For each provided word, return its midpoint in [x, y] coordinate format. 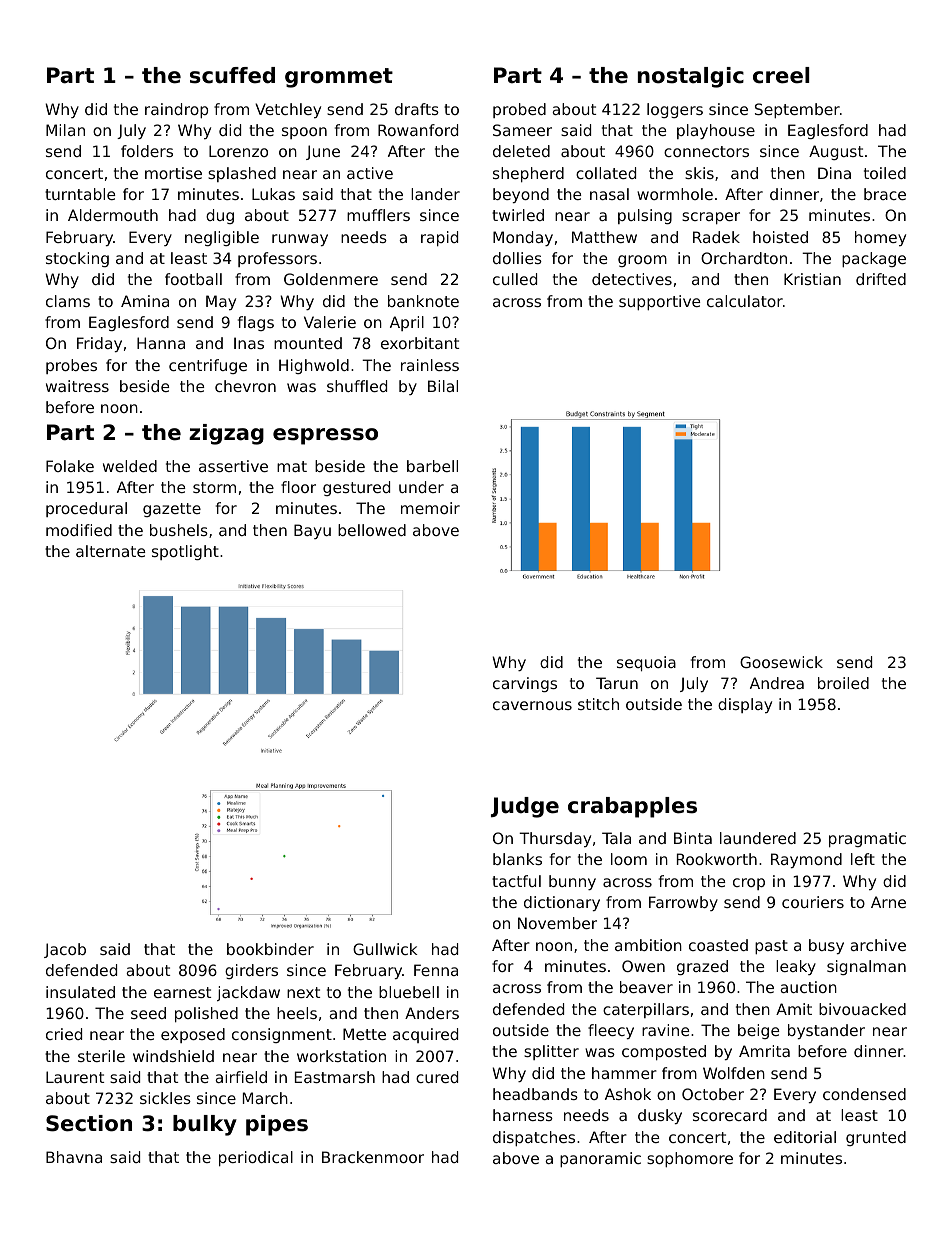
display [745, 705]
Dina [834, 173]
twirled [518, 215]
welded [130, 466]
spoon [304, 133]
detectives [632, 279]
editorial [805, 1137]
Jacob [65, 950]
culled [515, 279]
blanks [517, 859]
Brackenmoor [373, 1157]
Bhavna [74, 1157]
